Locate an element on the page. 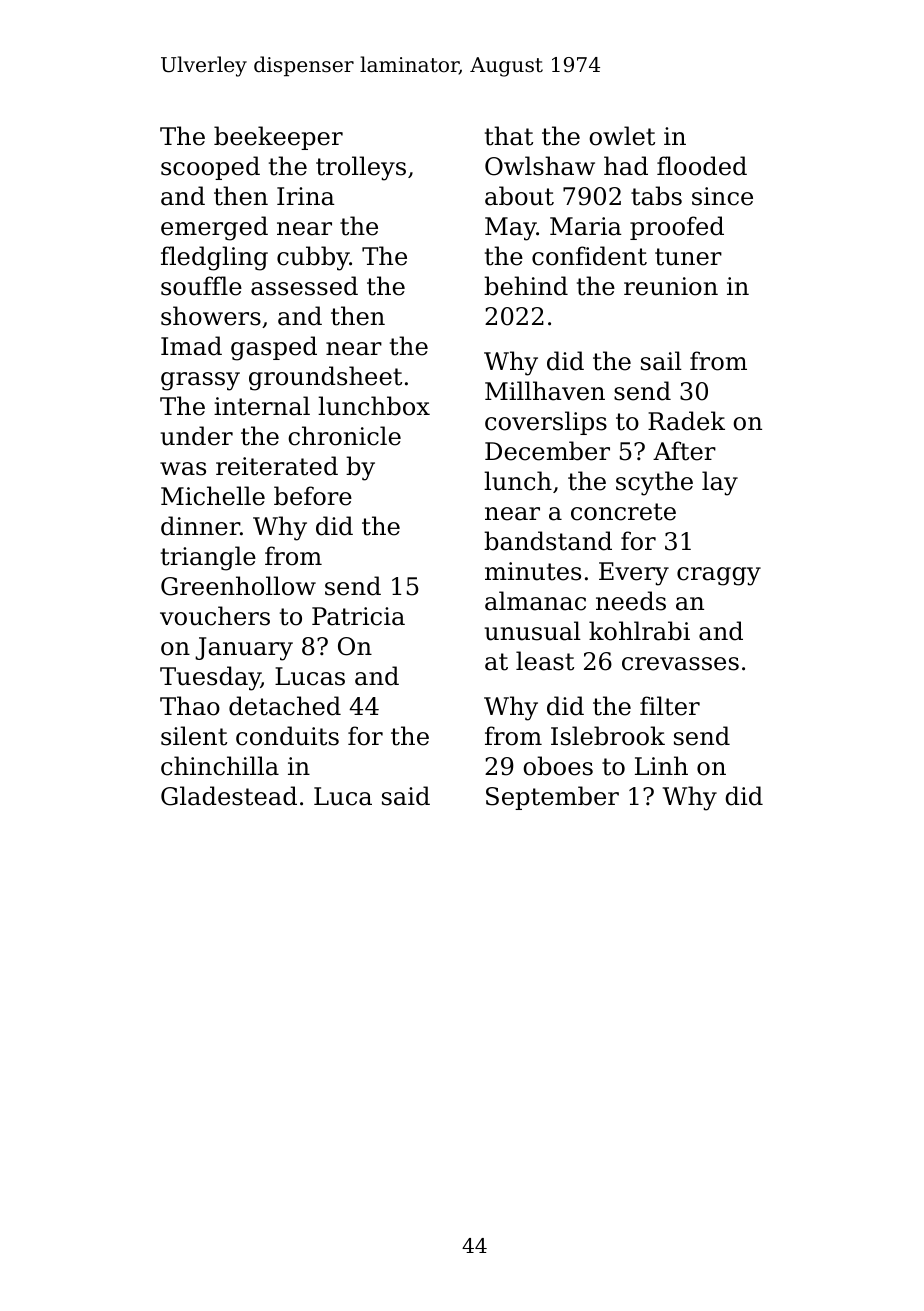  Millhaven is located at coordinates (545, 391).
